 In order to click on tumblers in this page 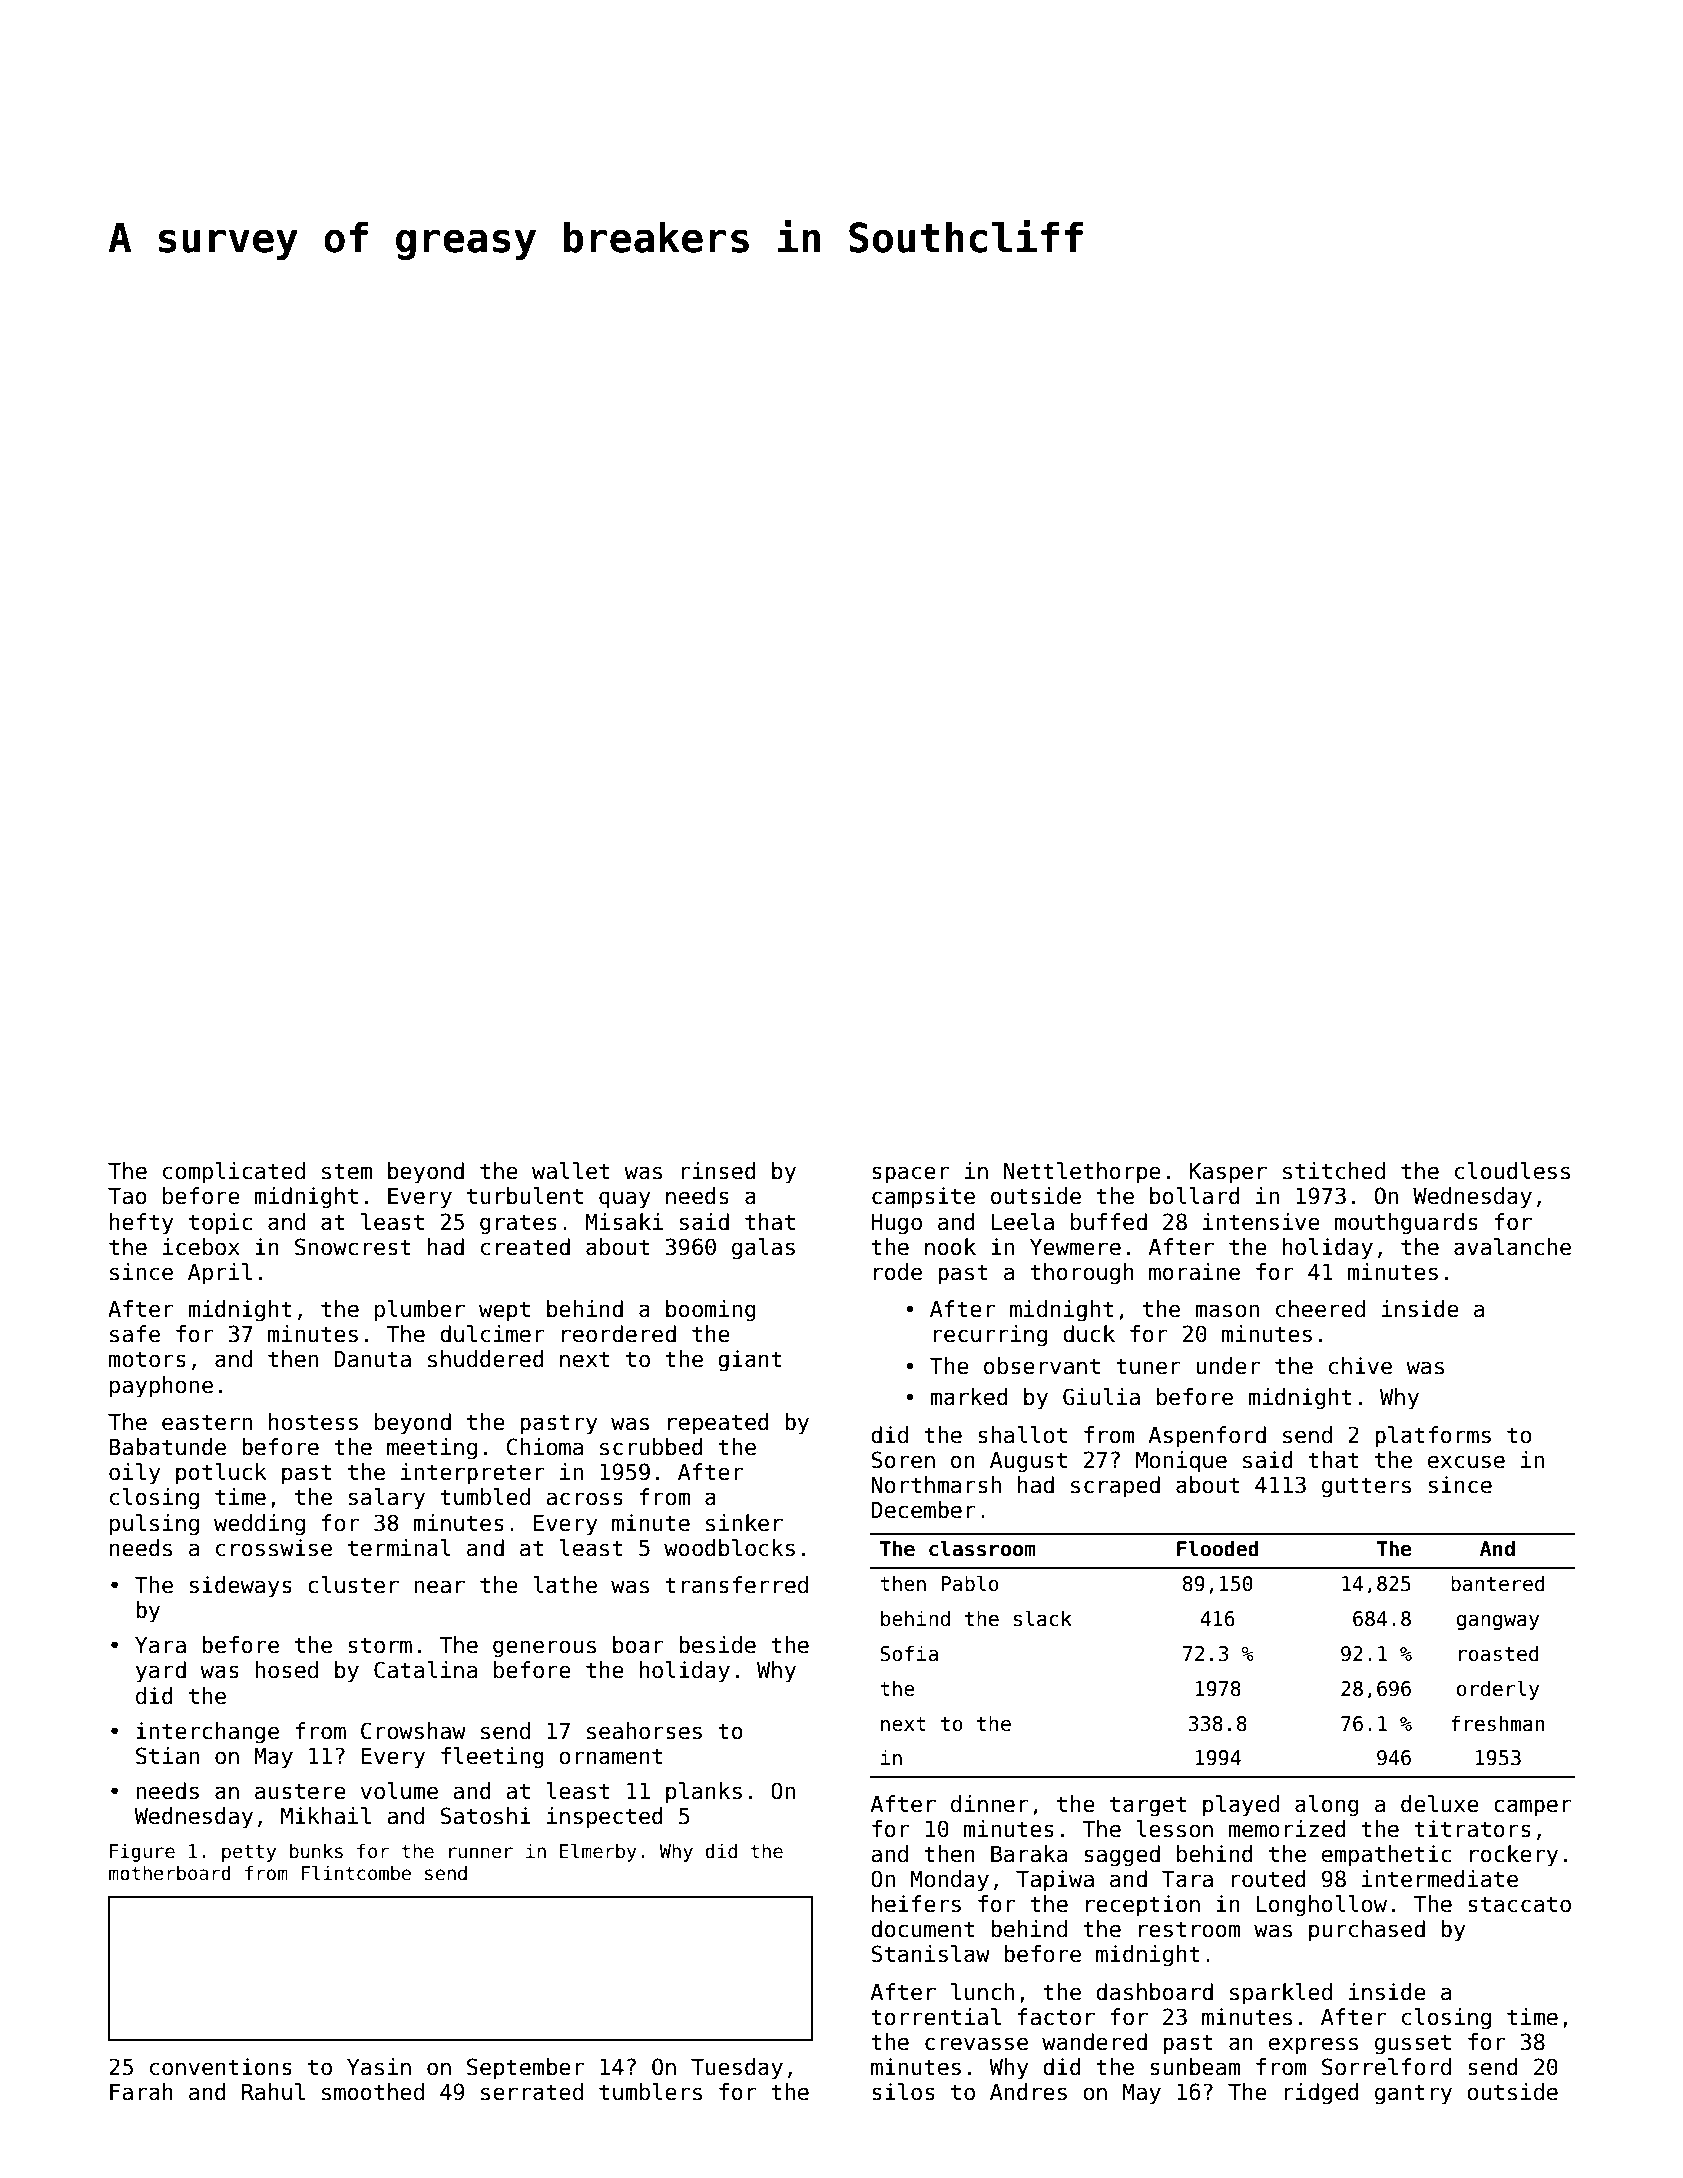, I will do `click(650, 2092)`.
